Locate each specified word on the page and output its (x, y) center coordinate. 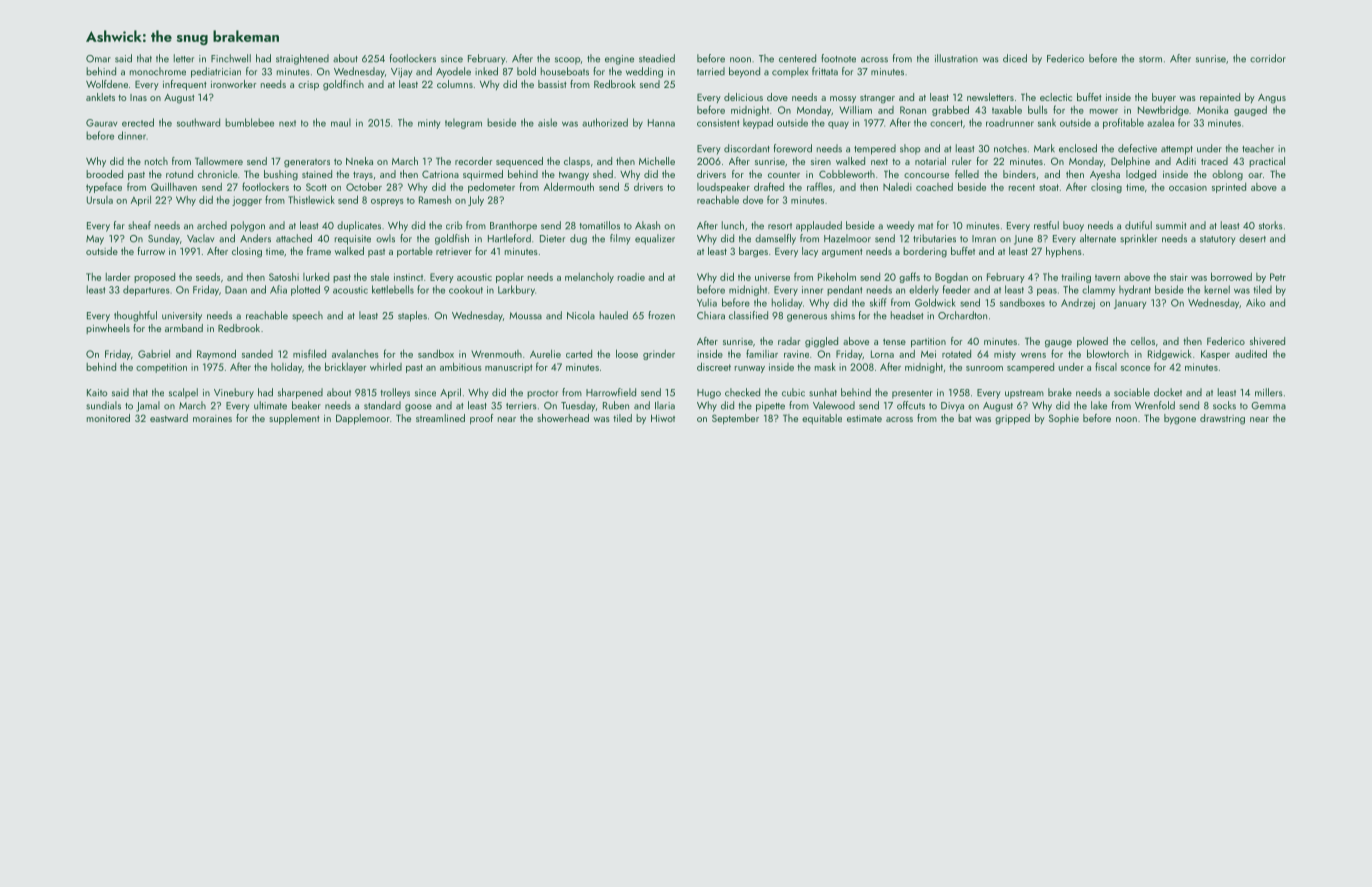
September (735, 419)
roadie (631, 277)
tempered (875, 149)
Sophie (1064, 419)
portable (415, 252)
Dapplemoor (363, 419)
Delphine (1130, 162)
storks (1270, 225)
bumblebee (249, 122)
